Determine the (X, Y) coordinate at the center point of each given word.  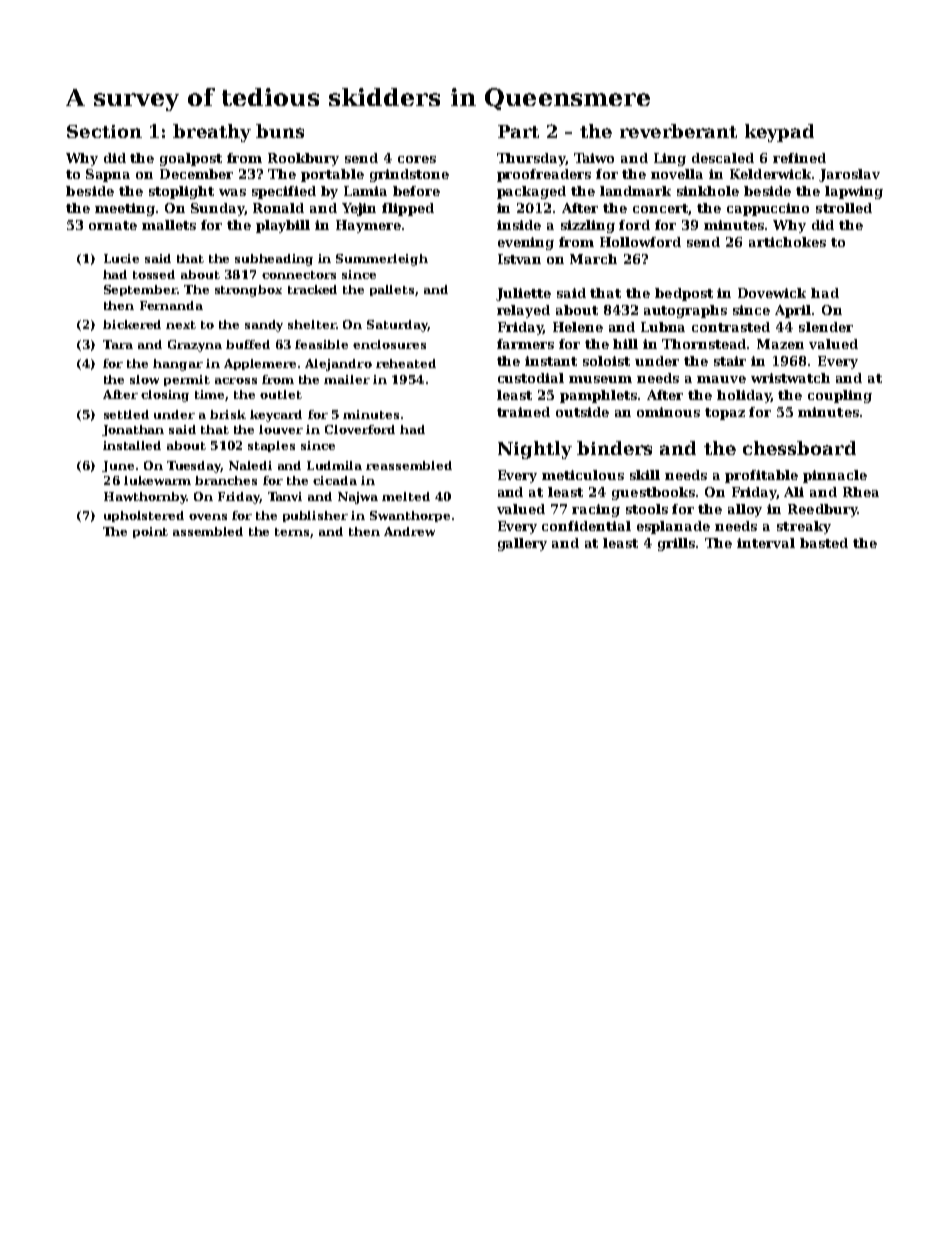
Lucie (121, 258)
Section (104, 131)
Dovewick (772, 293)
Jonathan (133, 430)
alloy (745, 510)
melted (406, 496)
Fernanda (171, 305)
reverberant (678, 131)
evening (526, 243)
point (150, 532)
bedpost (684, 294)
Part (518, 131)
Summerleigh (382, 260)
